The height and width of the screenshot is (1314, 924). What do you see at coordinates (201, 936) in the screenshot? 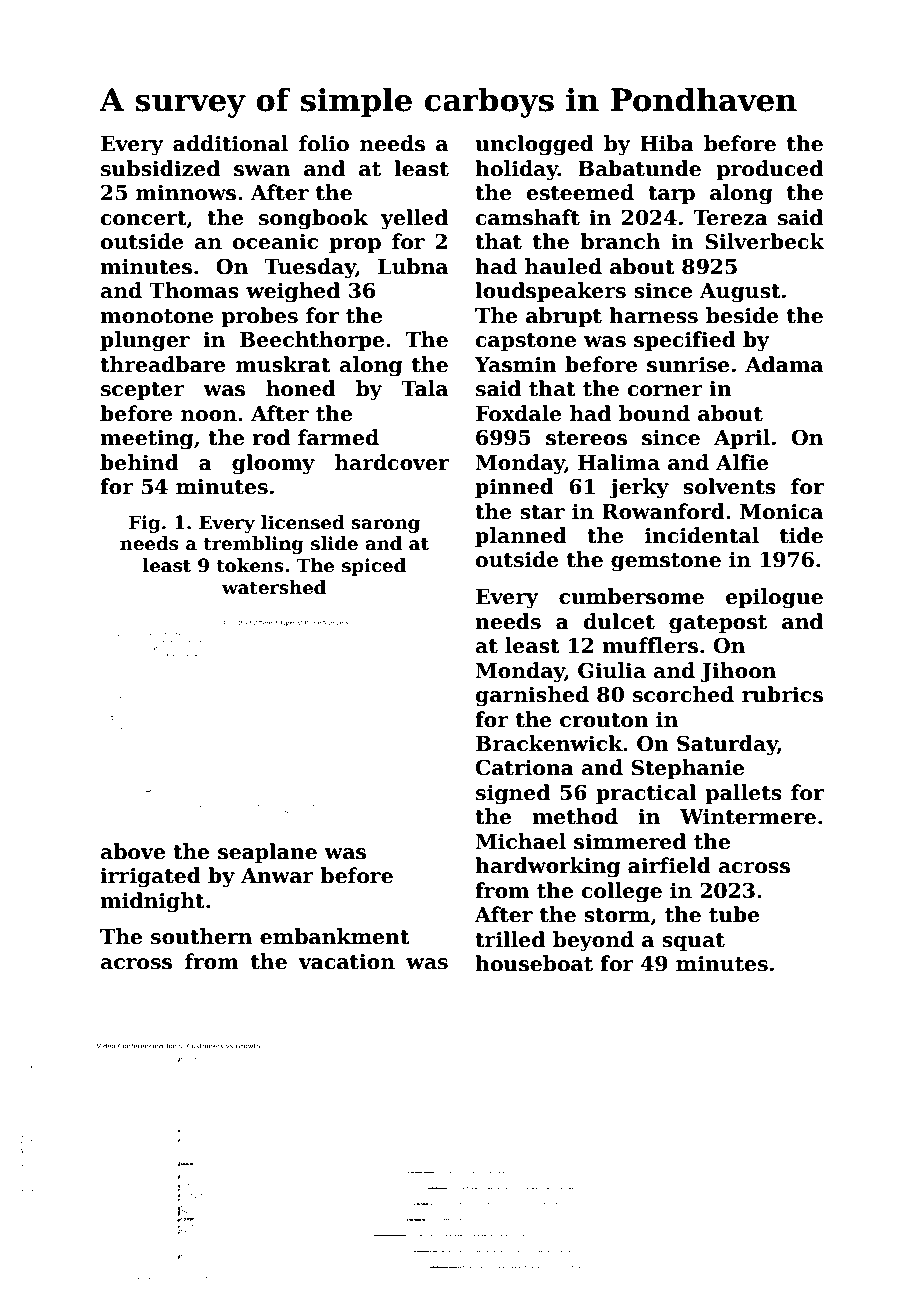
I see `southern` at bounding box center [201, 936].
